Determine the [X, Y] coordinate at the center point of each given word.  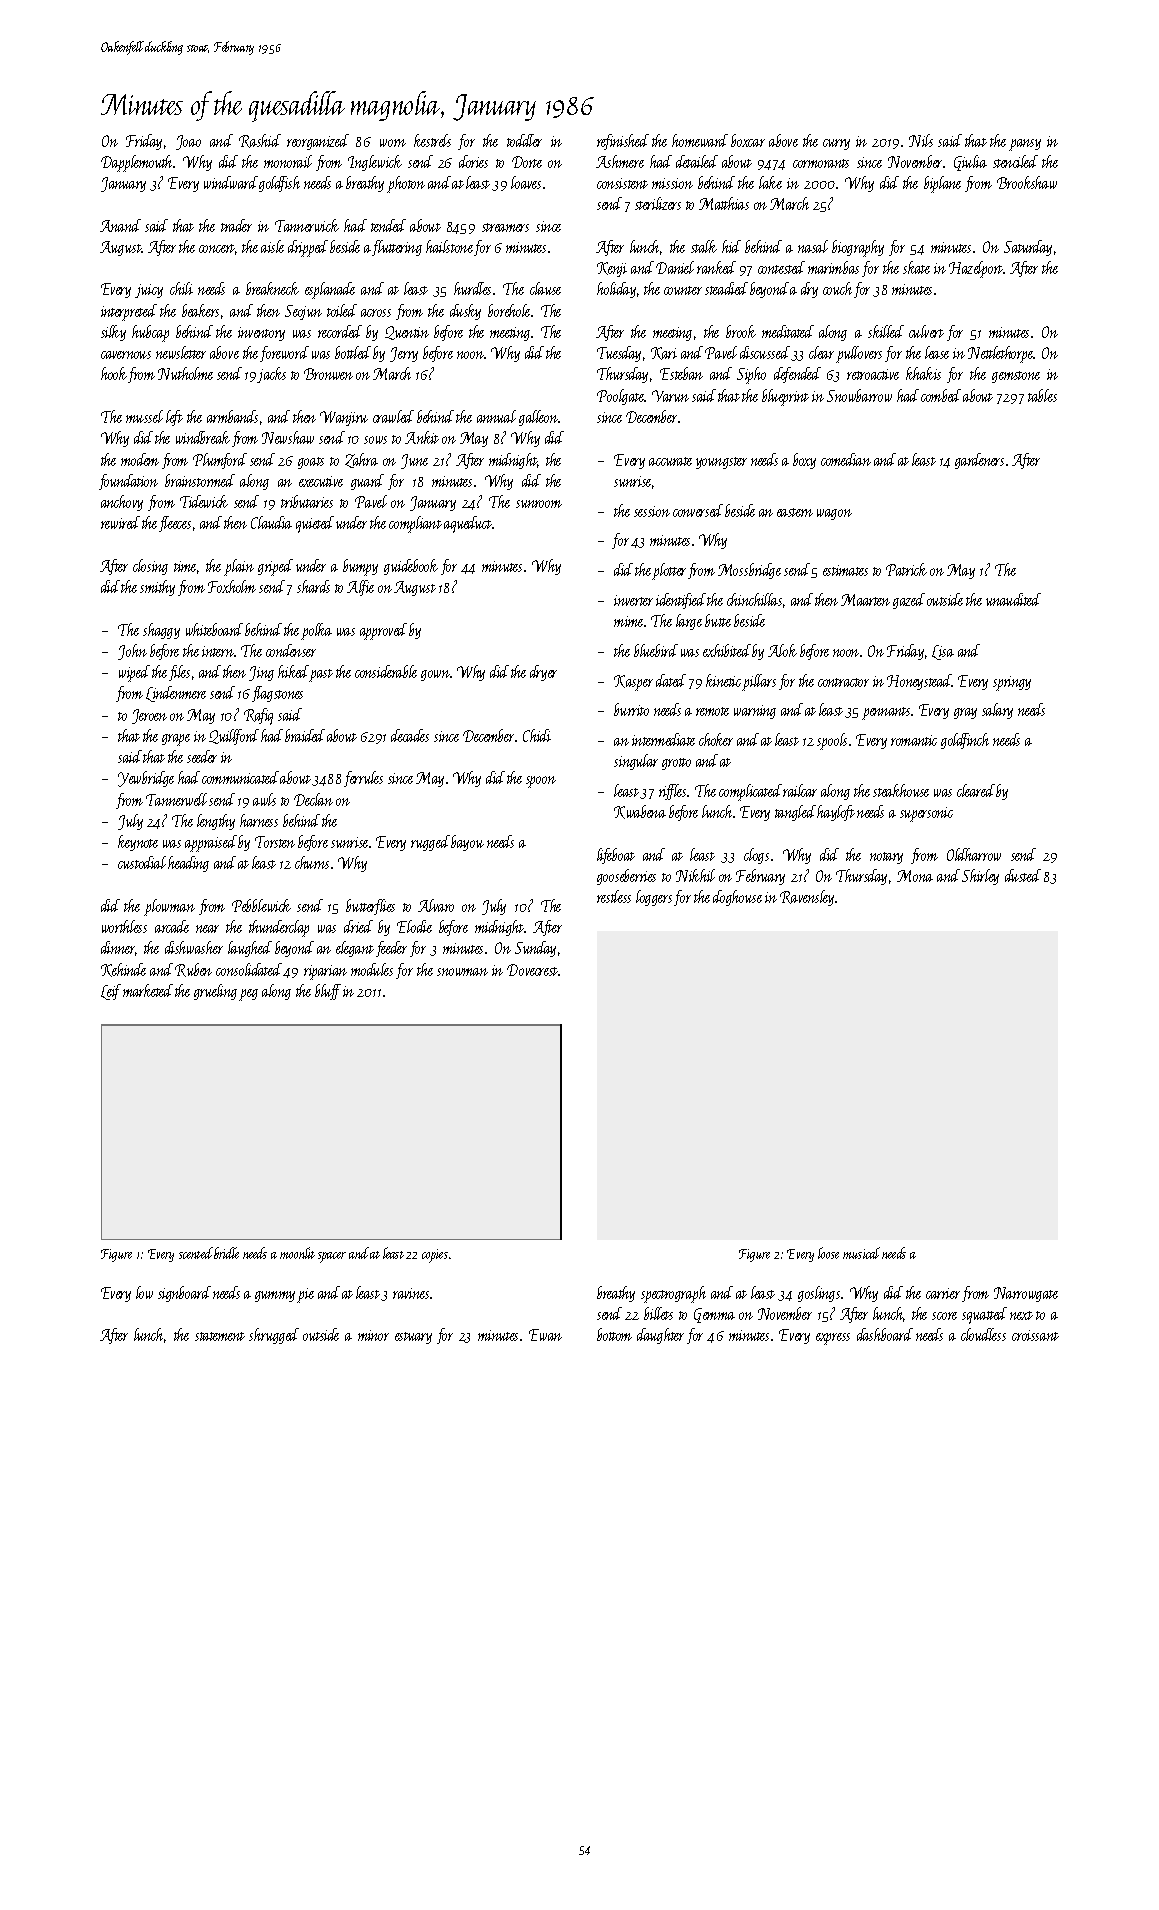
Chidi [537, 735]
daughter [660, 1336]
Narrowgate [1026, 1294]
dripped [308, 248]
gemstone [1016, 377]
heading [188, 864]
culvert [926, 331]
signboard [184, 1294]
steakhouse [901, 790]
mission [672, 183]
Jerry [404, 354]
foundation [128, 482]
